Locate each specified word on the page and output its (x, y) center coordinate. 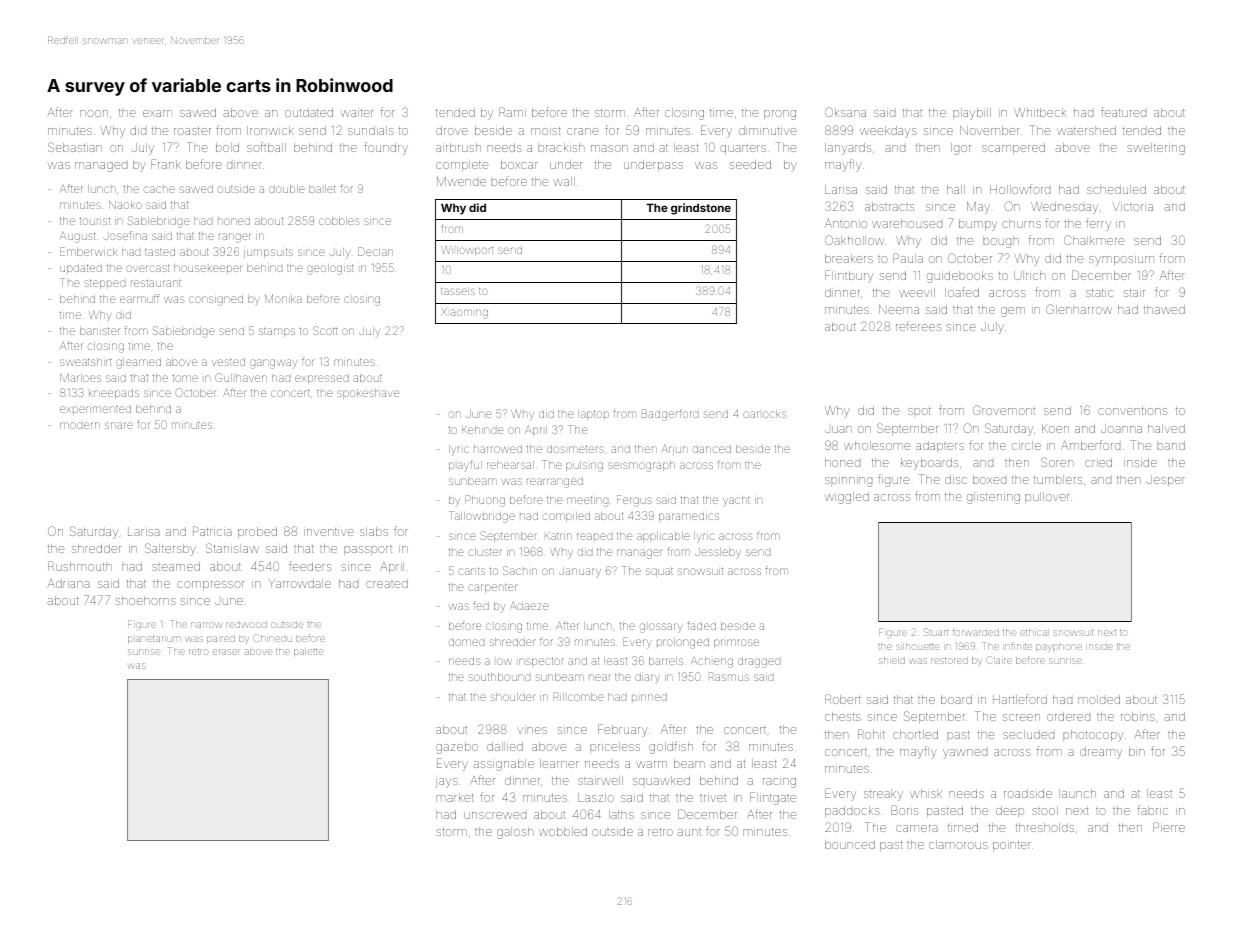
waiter (356, 113)
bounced (850, 844)
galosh (515, 833)
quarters (743, 149)
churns (1021, 223)
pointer (1012, 846)
